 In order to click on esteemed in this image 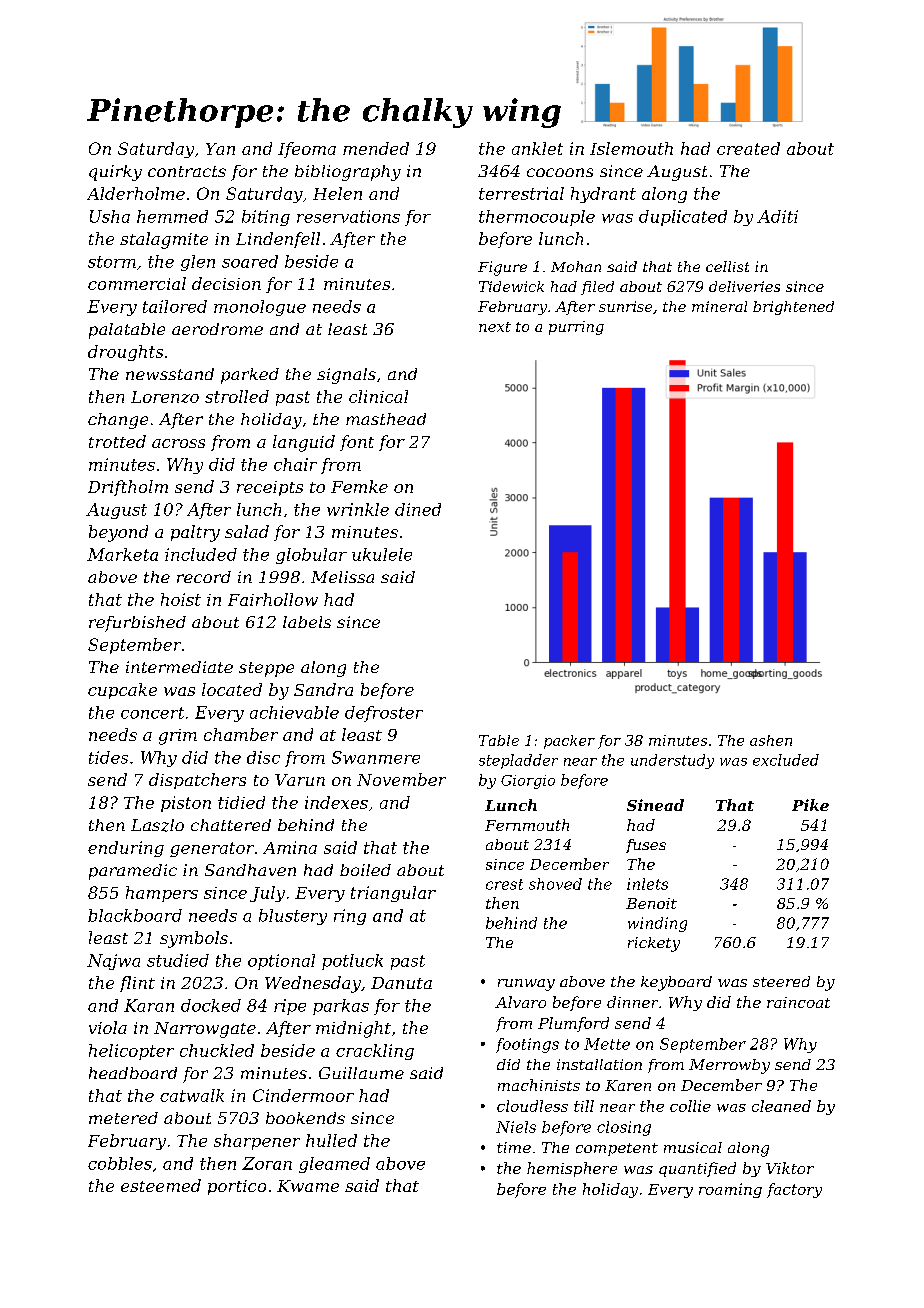, I will do `click(161, 1185)`.
